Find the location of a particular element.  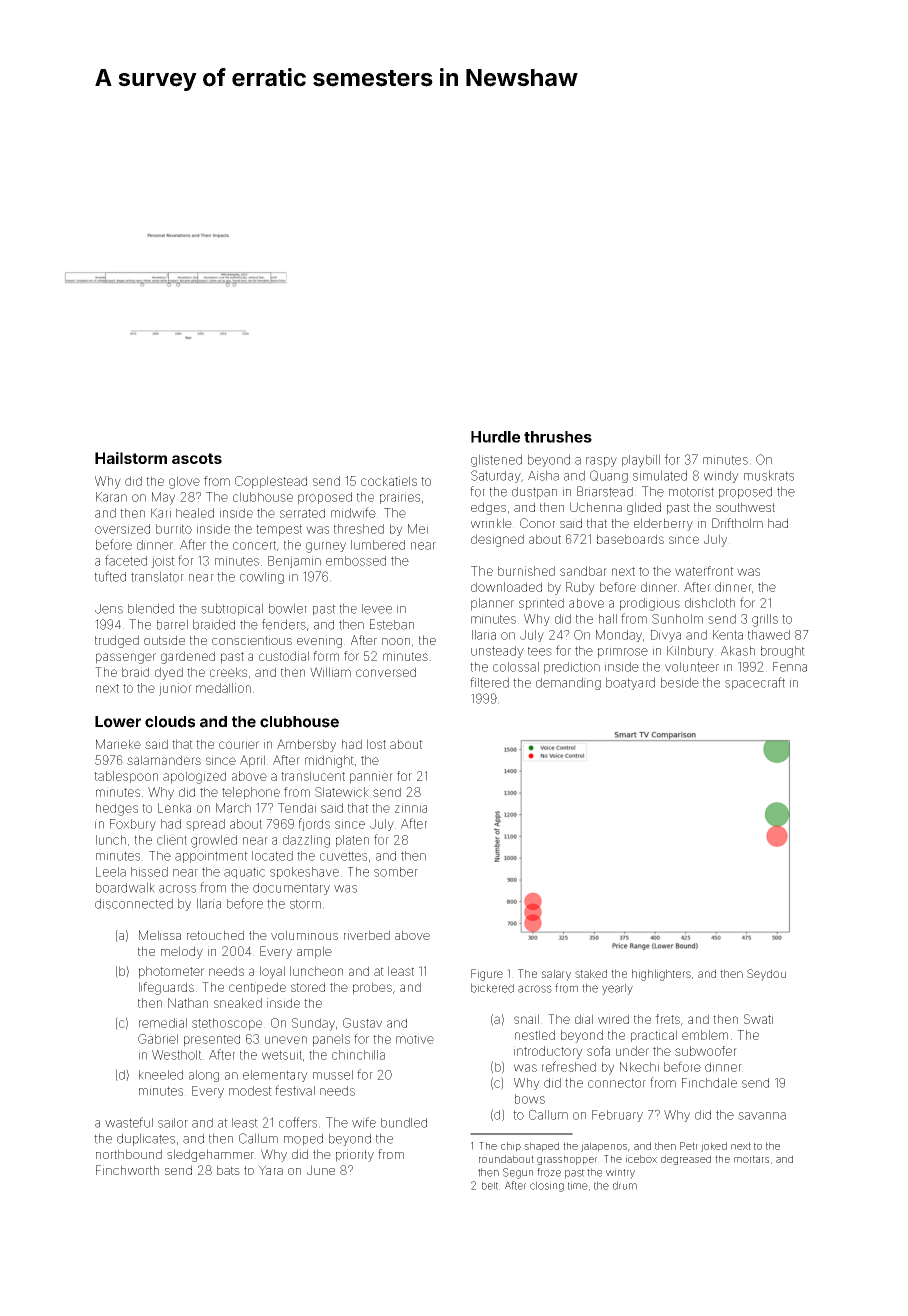

Quang is located at coordinates (609, 476).
